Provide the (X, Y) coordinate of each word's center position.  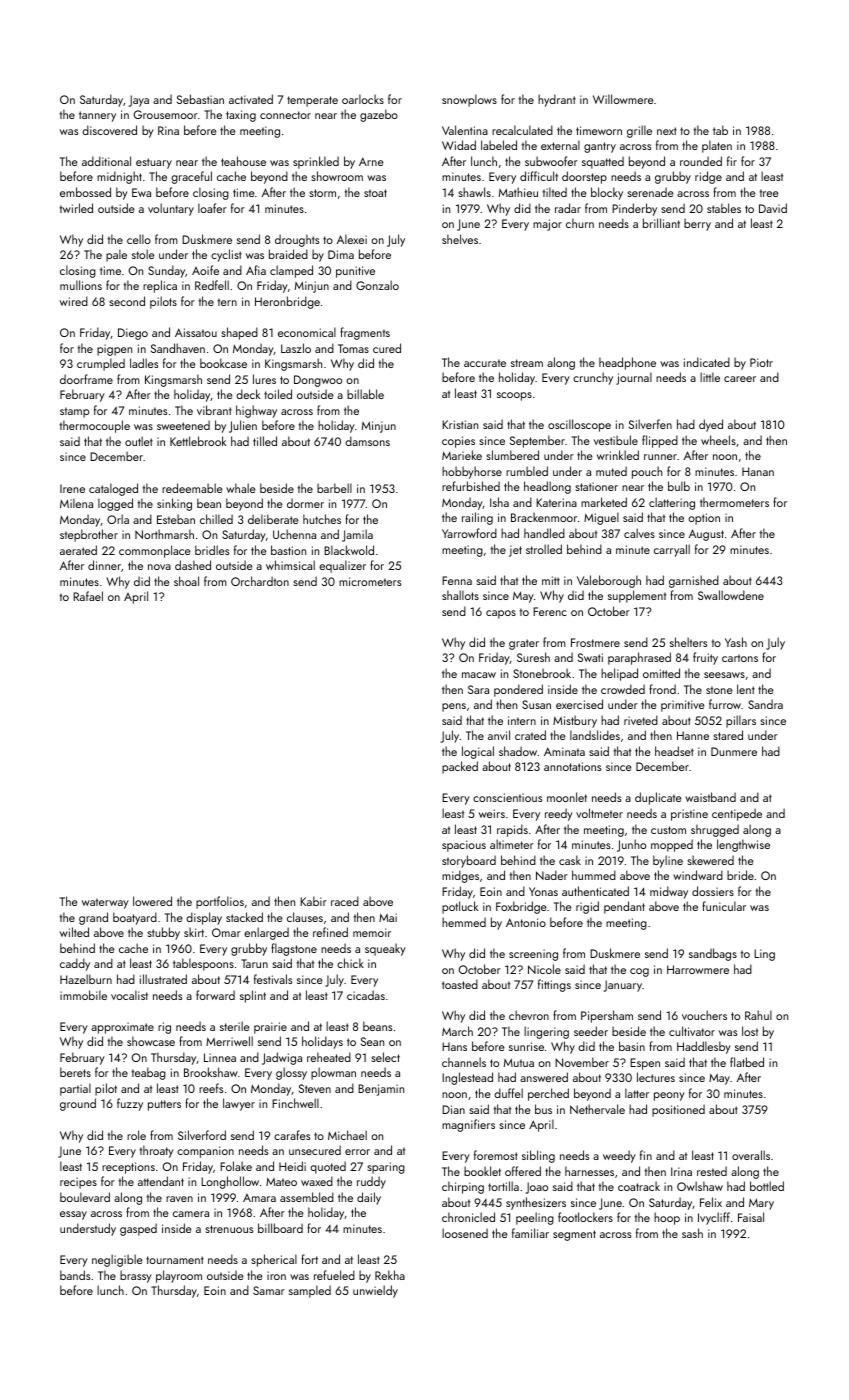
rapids (512, 830)
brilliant (661, 223)
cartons (740, 658)
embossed (85, 192)
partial (75, 1089)
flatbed (747, 1062)
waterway (105, 903)
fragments (365, 333)
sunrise (526, 1046)
